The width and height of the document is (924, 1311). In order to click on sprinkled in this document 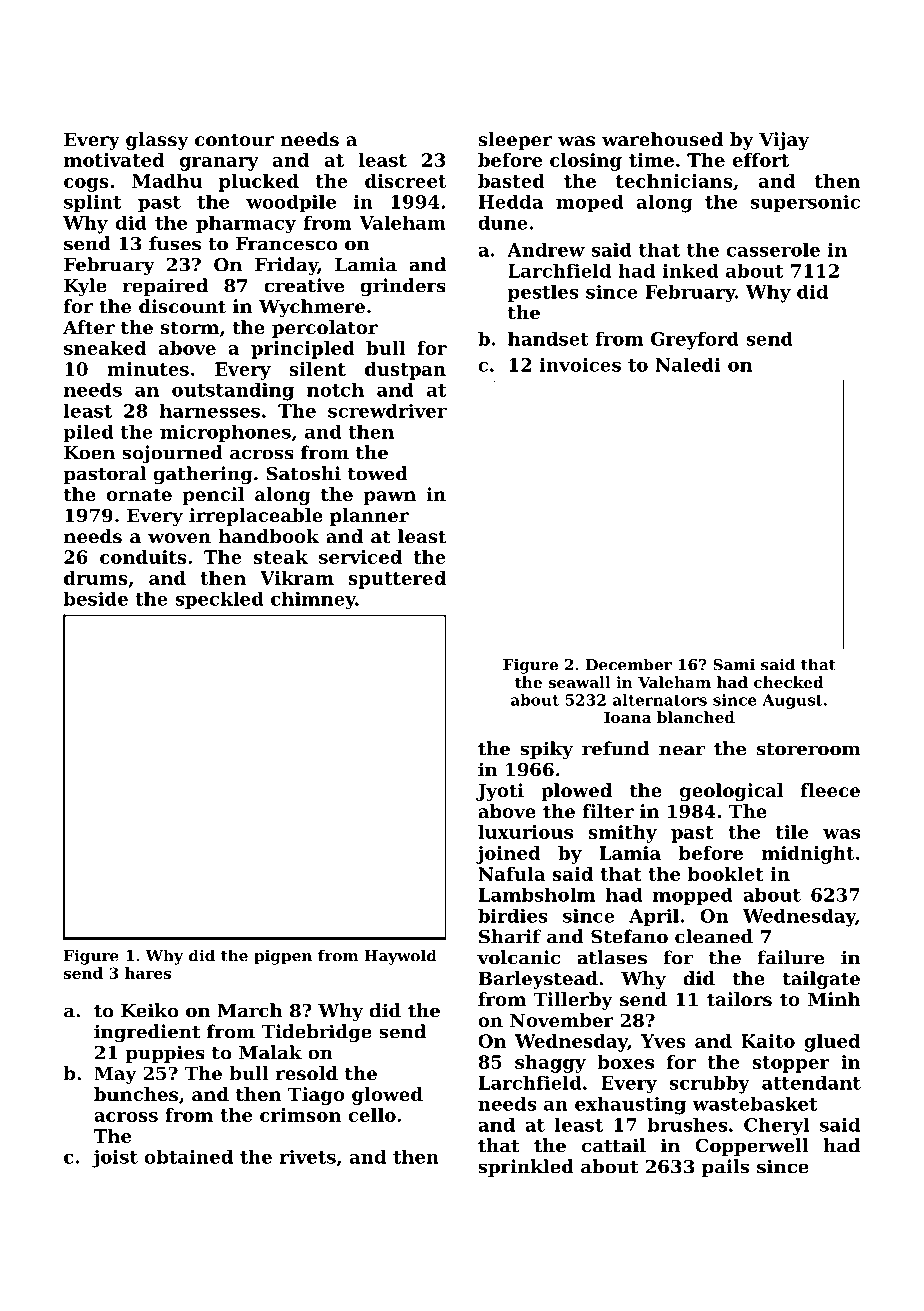, I will do `click(526, 1168)`.
